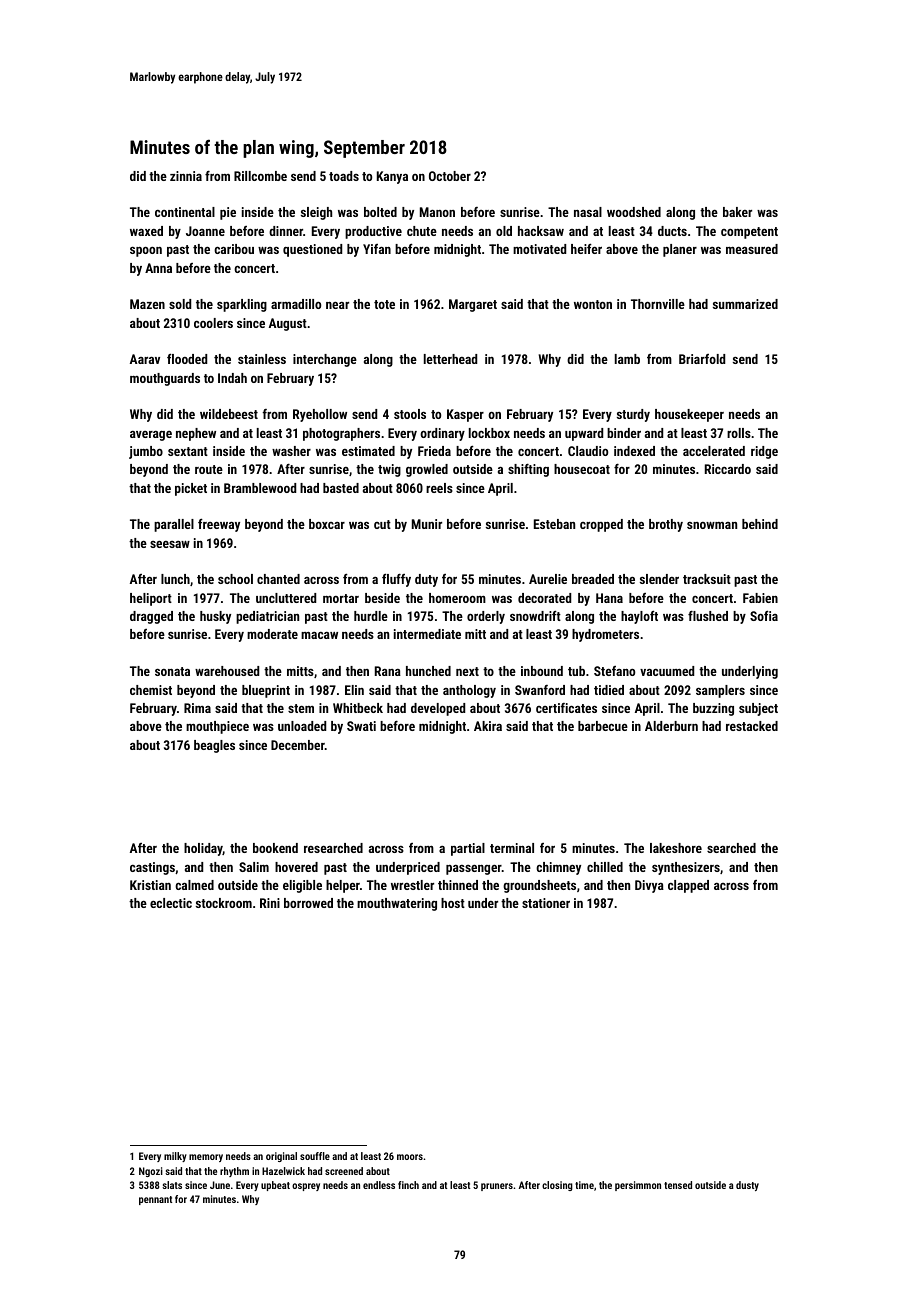 The width and height of the document is (908, 1316). What do you see at coordinates (213, 323) in the document?
I see `coolers` at bounding box center [213, 323].
